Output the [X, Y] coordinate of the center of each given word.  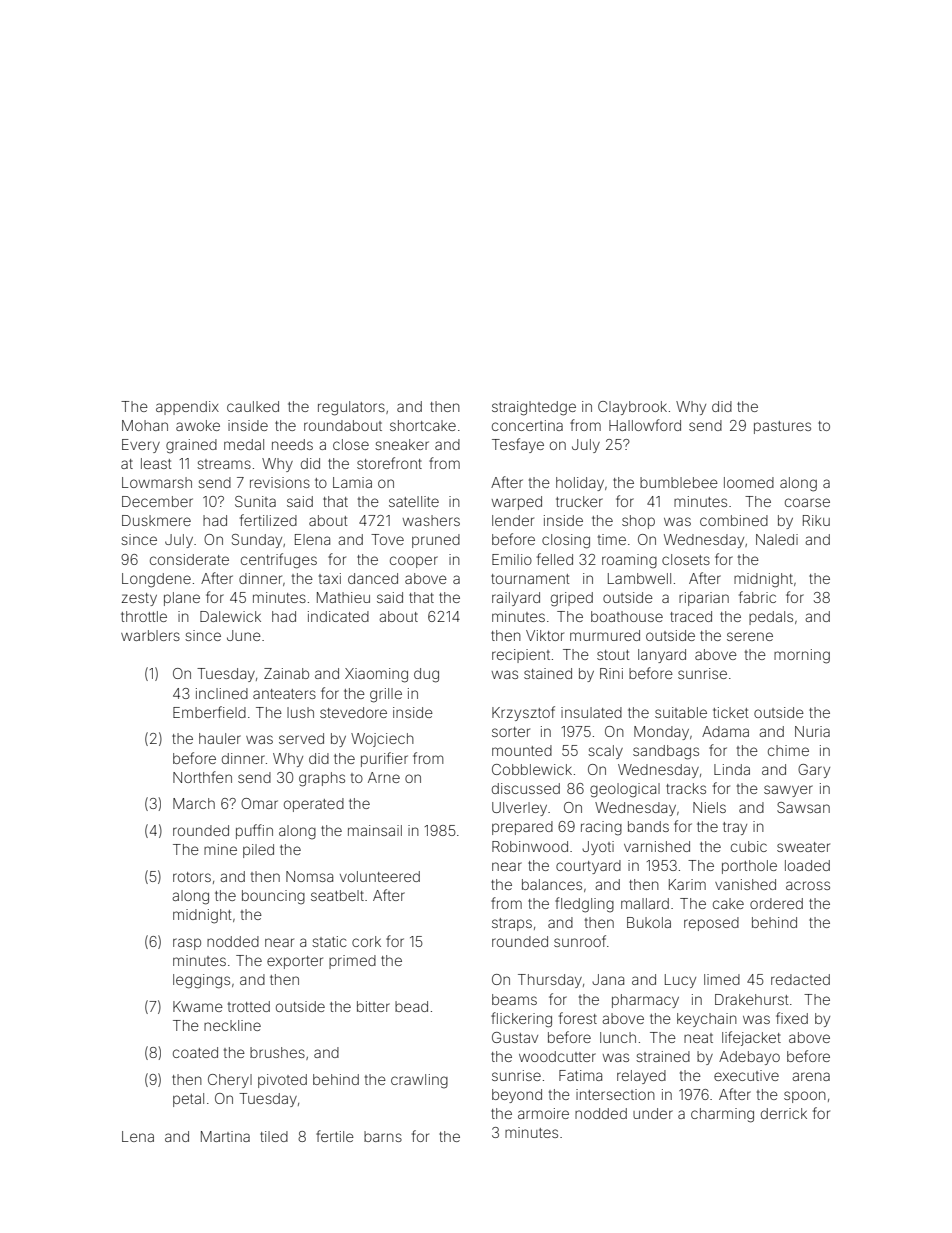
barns [383, 1136]
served [301, 738]
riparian [704, 599]
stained [548, 673]
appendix [187, 408]
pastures [782, 427]
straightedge [534, 408]
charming [722, 1115]
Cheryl [230, 1081]
